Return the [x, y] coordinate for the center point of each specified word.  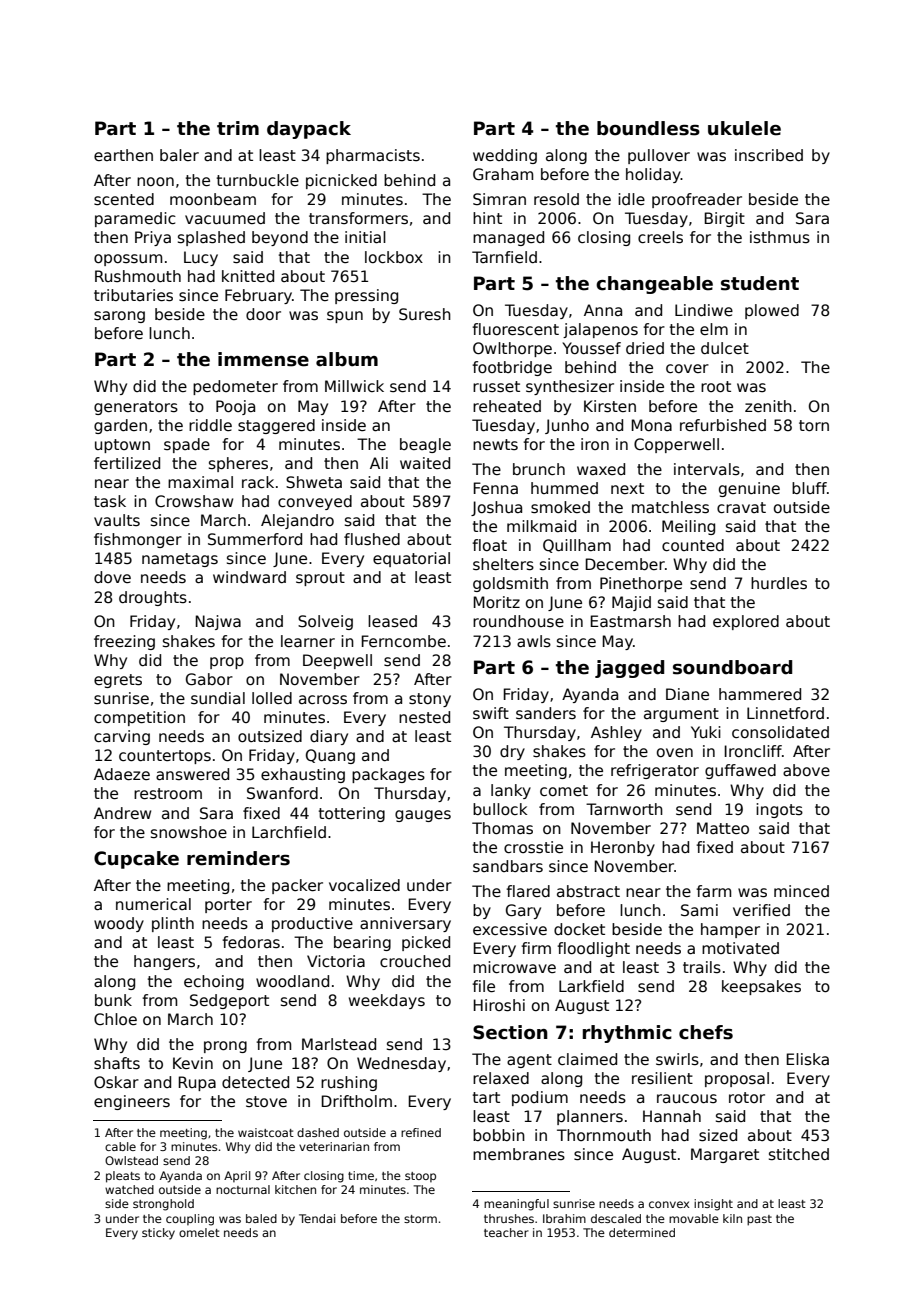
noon [155, 182]
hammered [760, 694]
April [237, 1176]
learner [308, 641]
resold [556, 199]
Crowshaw [194, 501]
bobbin [499, 1135]
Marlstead [339, 1044]
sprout [320, 579]
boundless [648, 128]
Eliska [807, 1059]
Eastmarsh [630, 621]
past [759, 1220]
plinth [173, 924]
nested [424, 717]
